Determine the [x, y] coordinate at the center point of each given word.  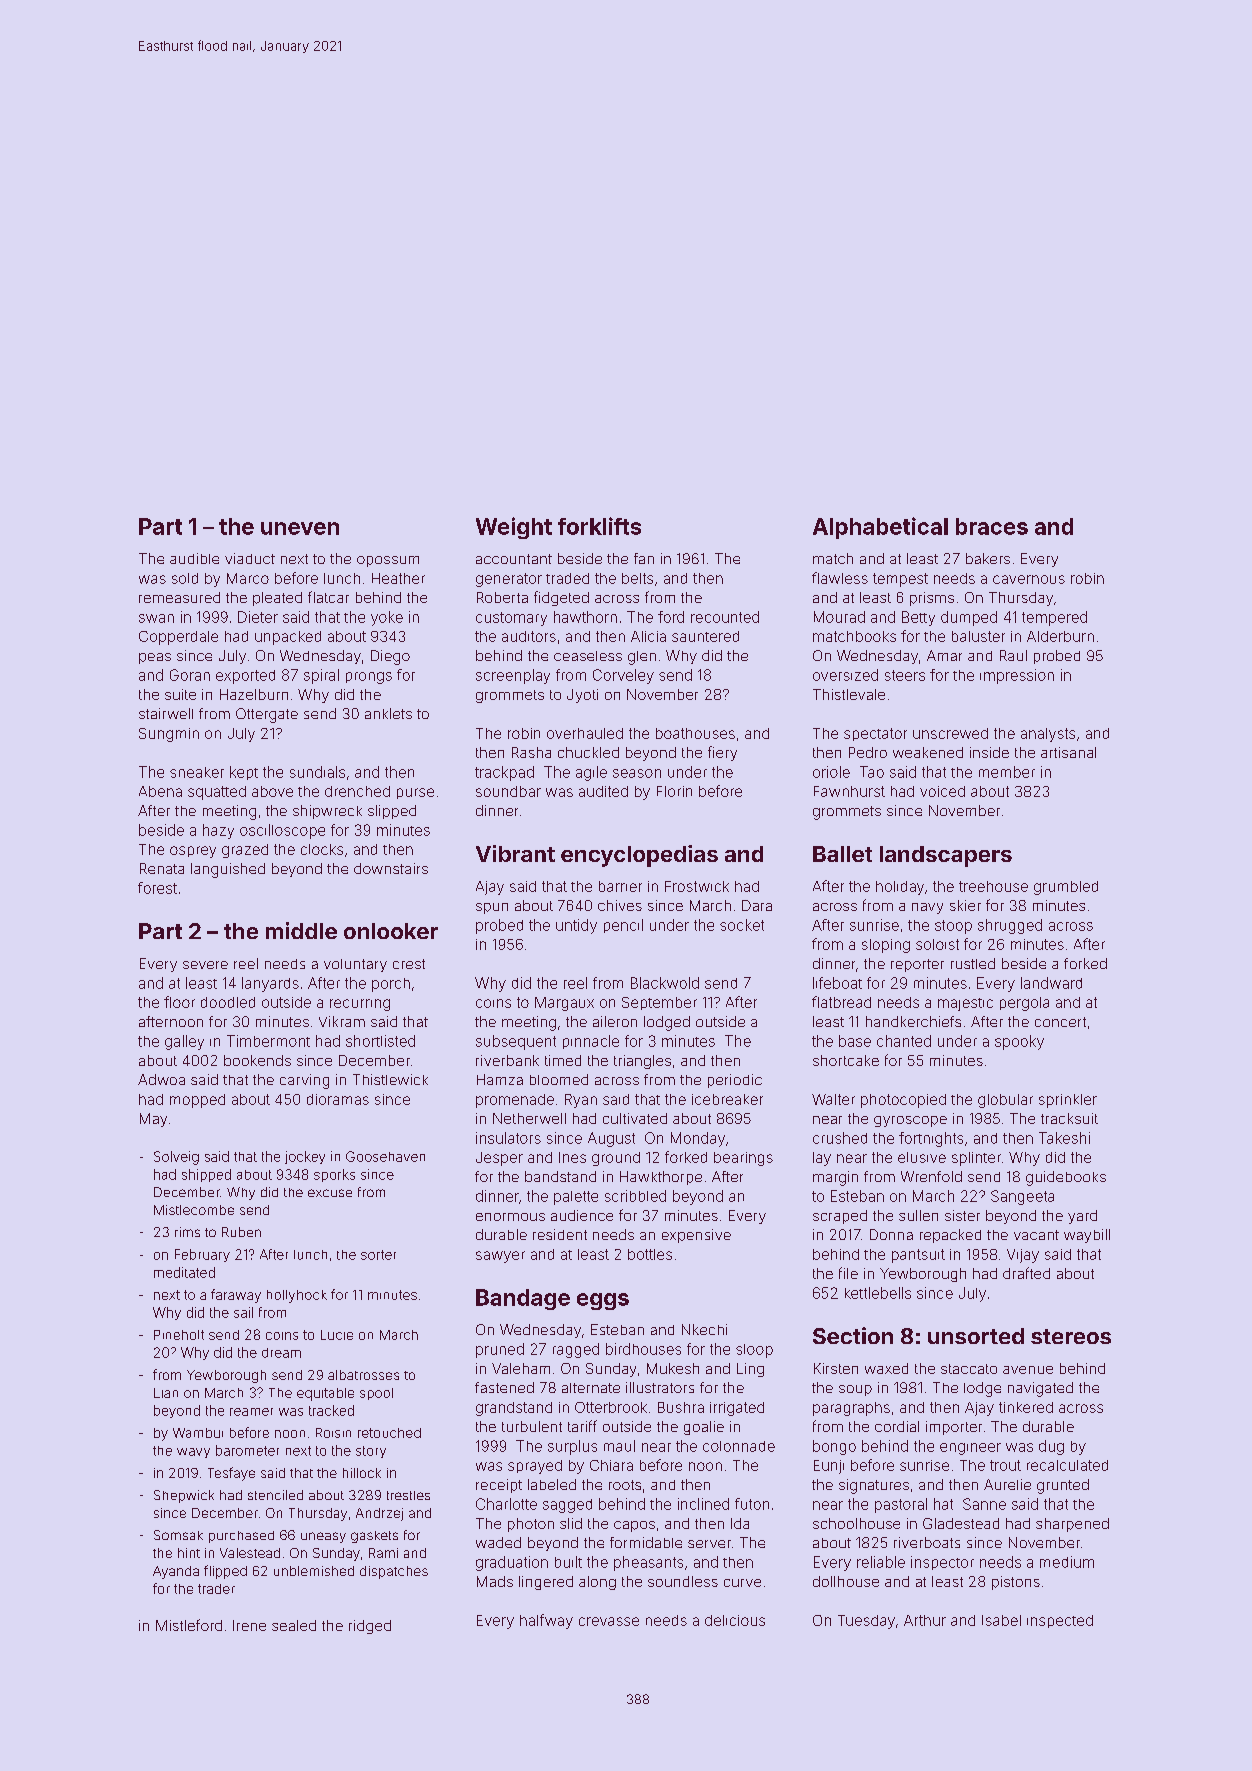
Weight [514, 528]
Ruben [241, 1232]
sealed [294, 1625]
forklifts [599, 526]
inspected [1060, 1621]
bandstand [560, 1176]
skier [965, 905]
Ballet [842, 854]
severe [205, 965]
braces [992, 526]
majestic [965, 1004]
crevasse [609, 1621]
